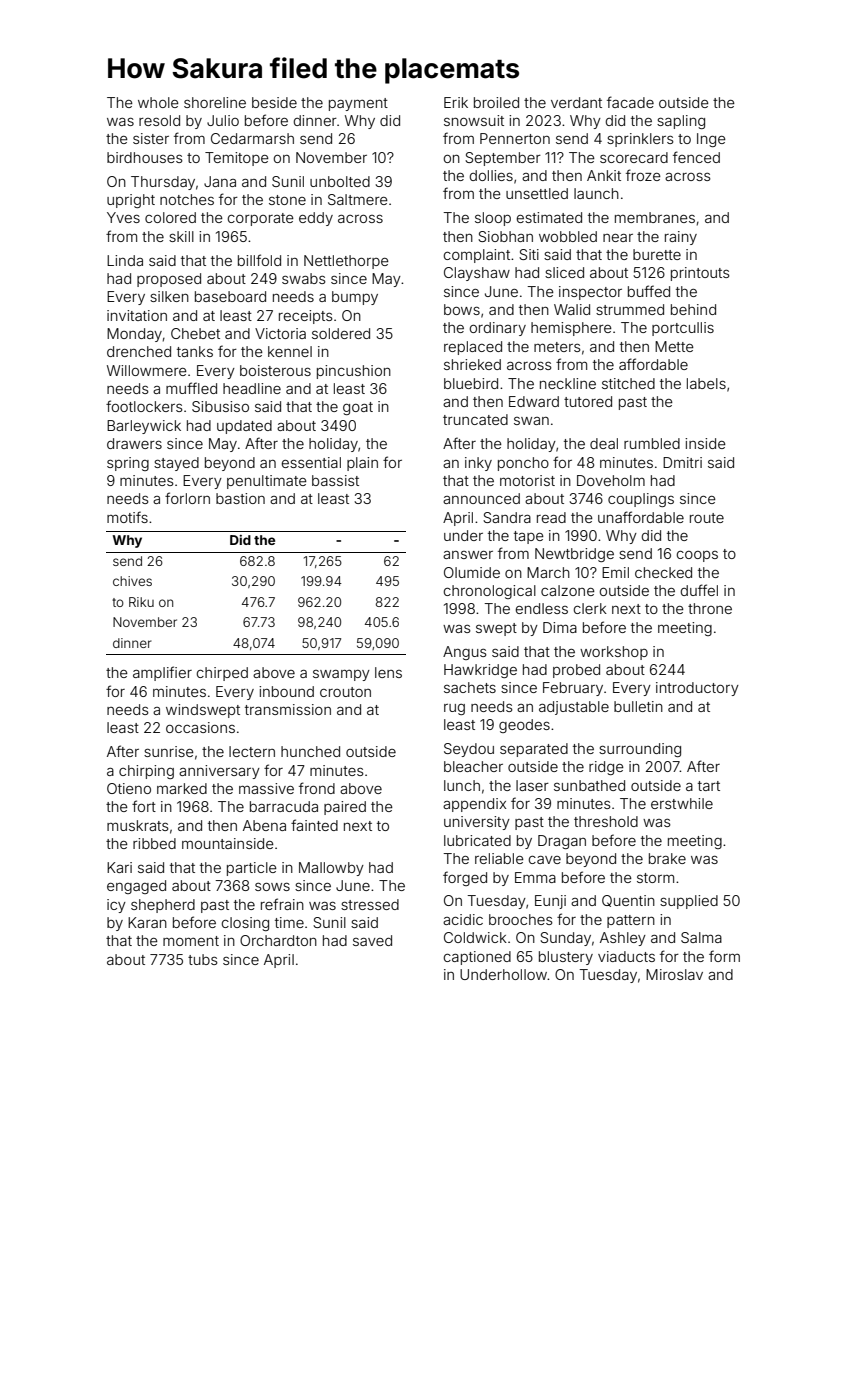 This image has height=1400, width=849. I want to click on Erik, so click(456, 102).
